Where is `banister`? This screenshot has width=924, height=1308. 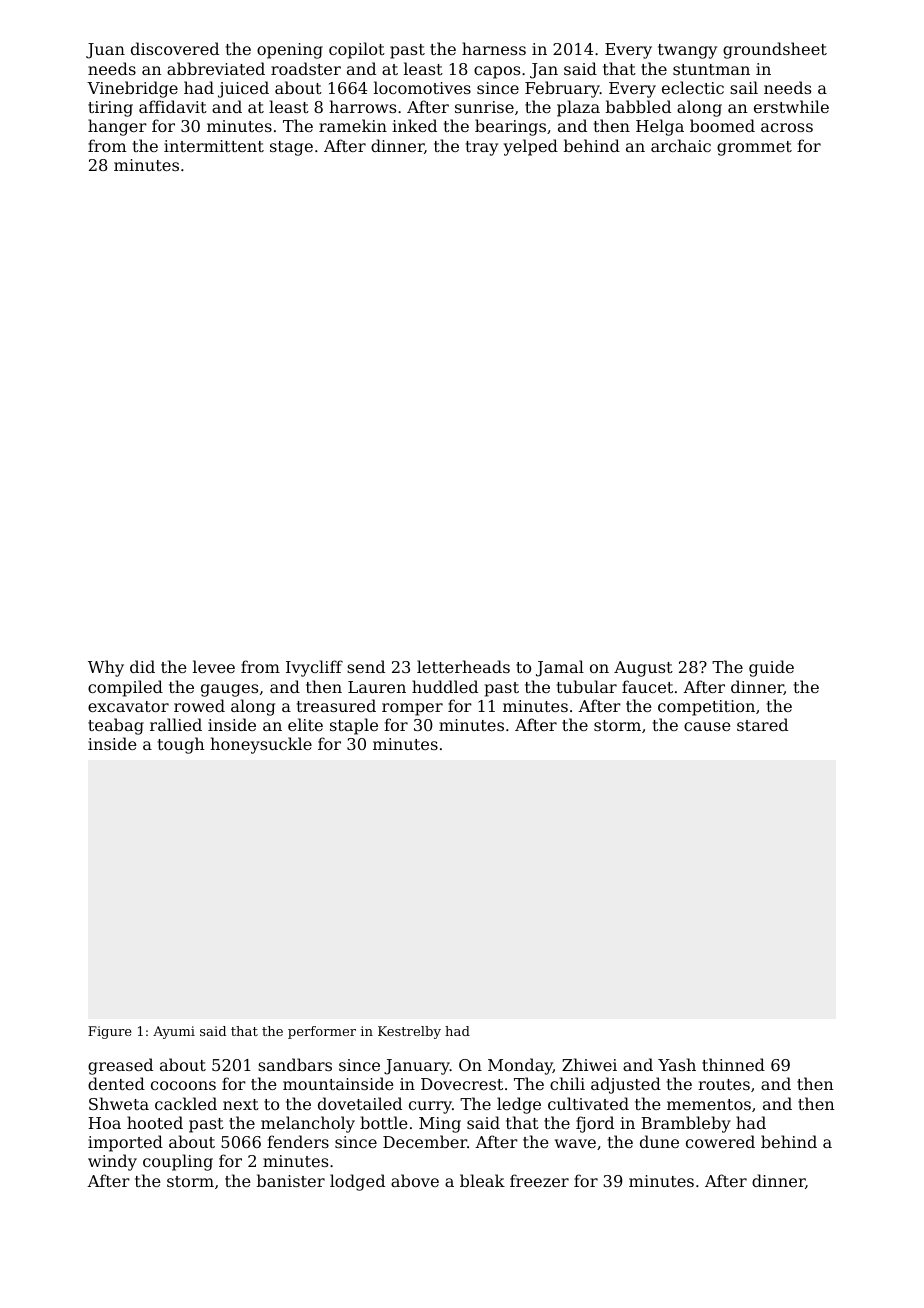 banister is located at coordinates (291, 1180).
